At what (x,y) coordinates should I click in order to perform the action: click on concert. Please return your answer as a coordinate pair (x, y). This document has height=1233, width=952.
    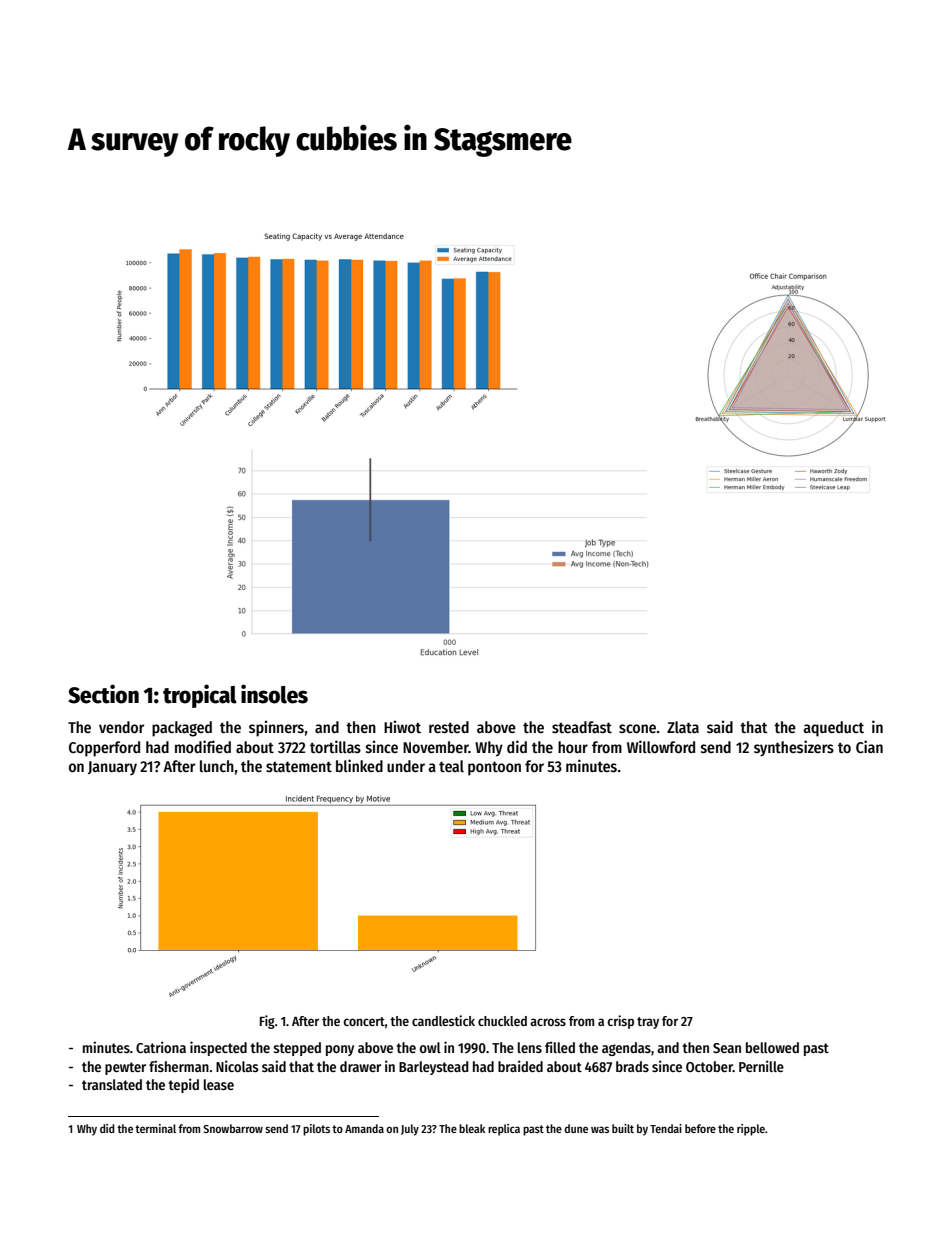
    Looking at the image, I should click on (364, 1021).
